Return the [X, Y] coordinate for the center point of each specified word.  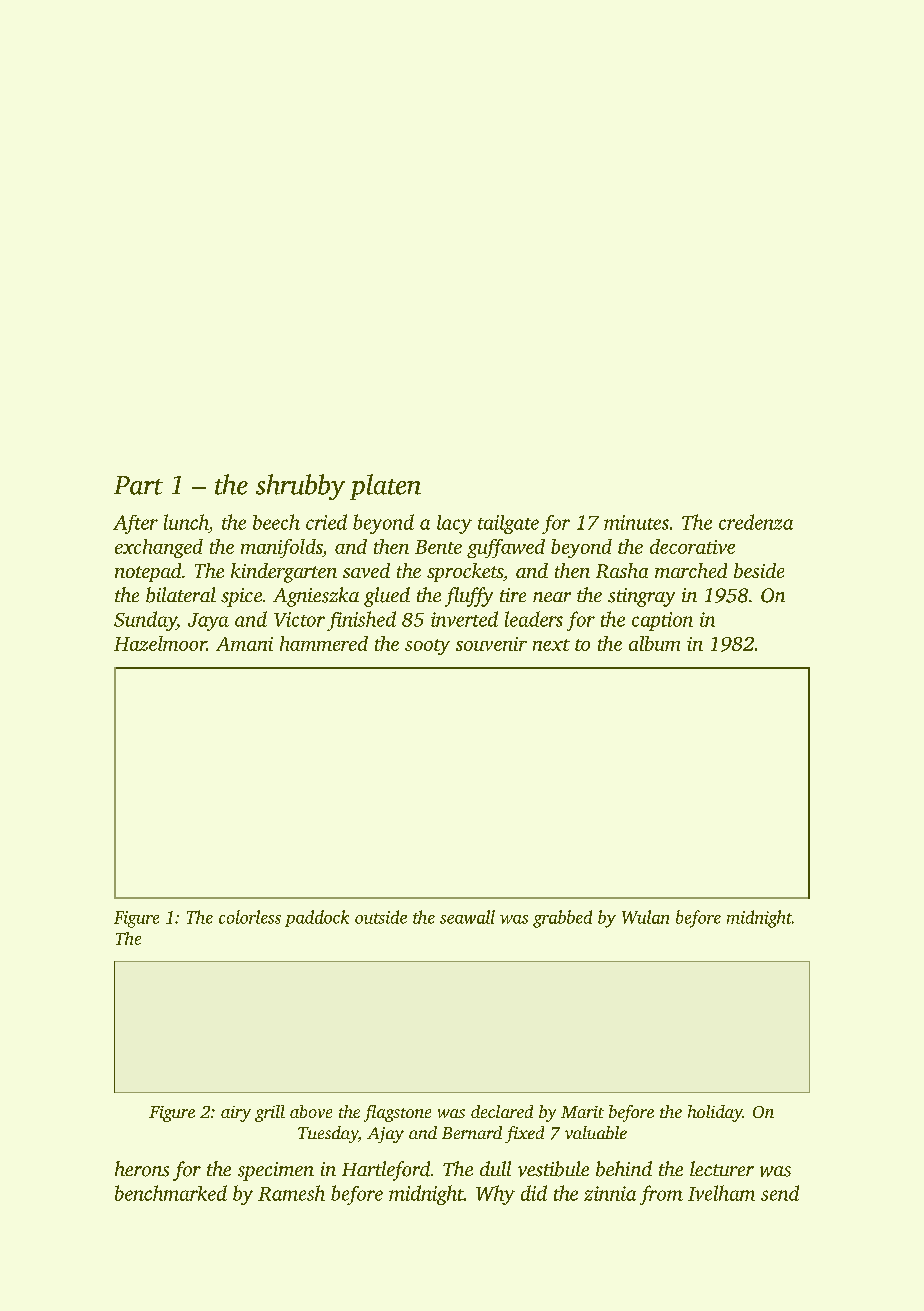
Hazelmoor [160, 643]
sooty [427, 647]
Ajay [385, 1135]
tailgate [508, 524]
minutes [636, 522]
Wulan [645, 917]
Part [138, 485]
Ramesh [291, 1193]
